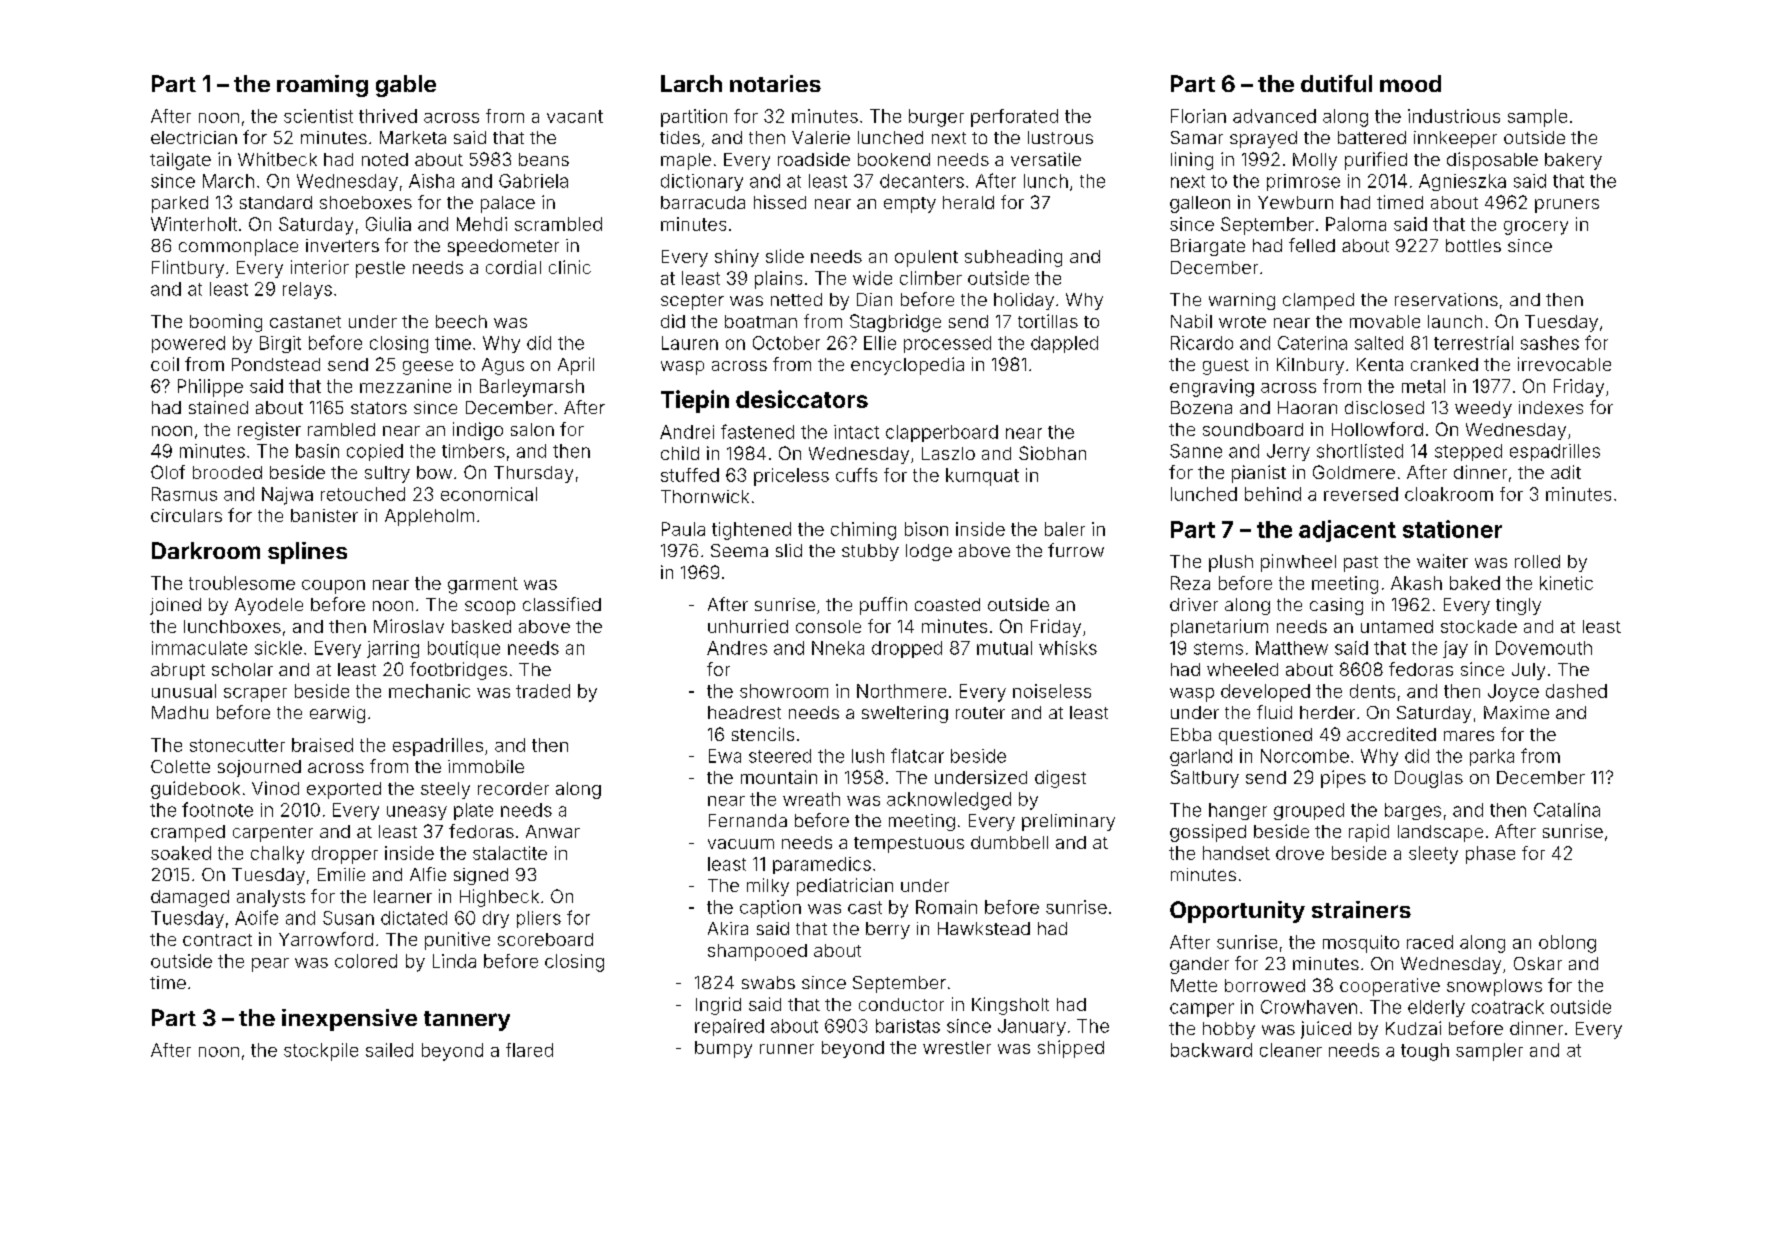  I want to click on dutiful, so click(1336, 83).
